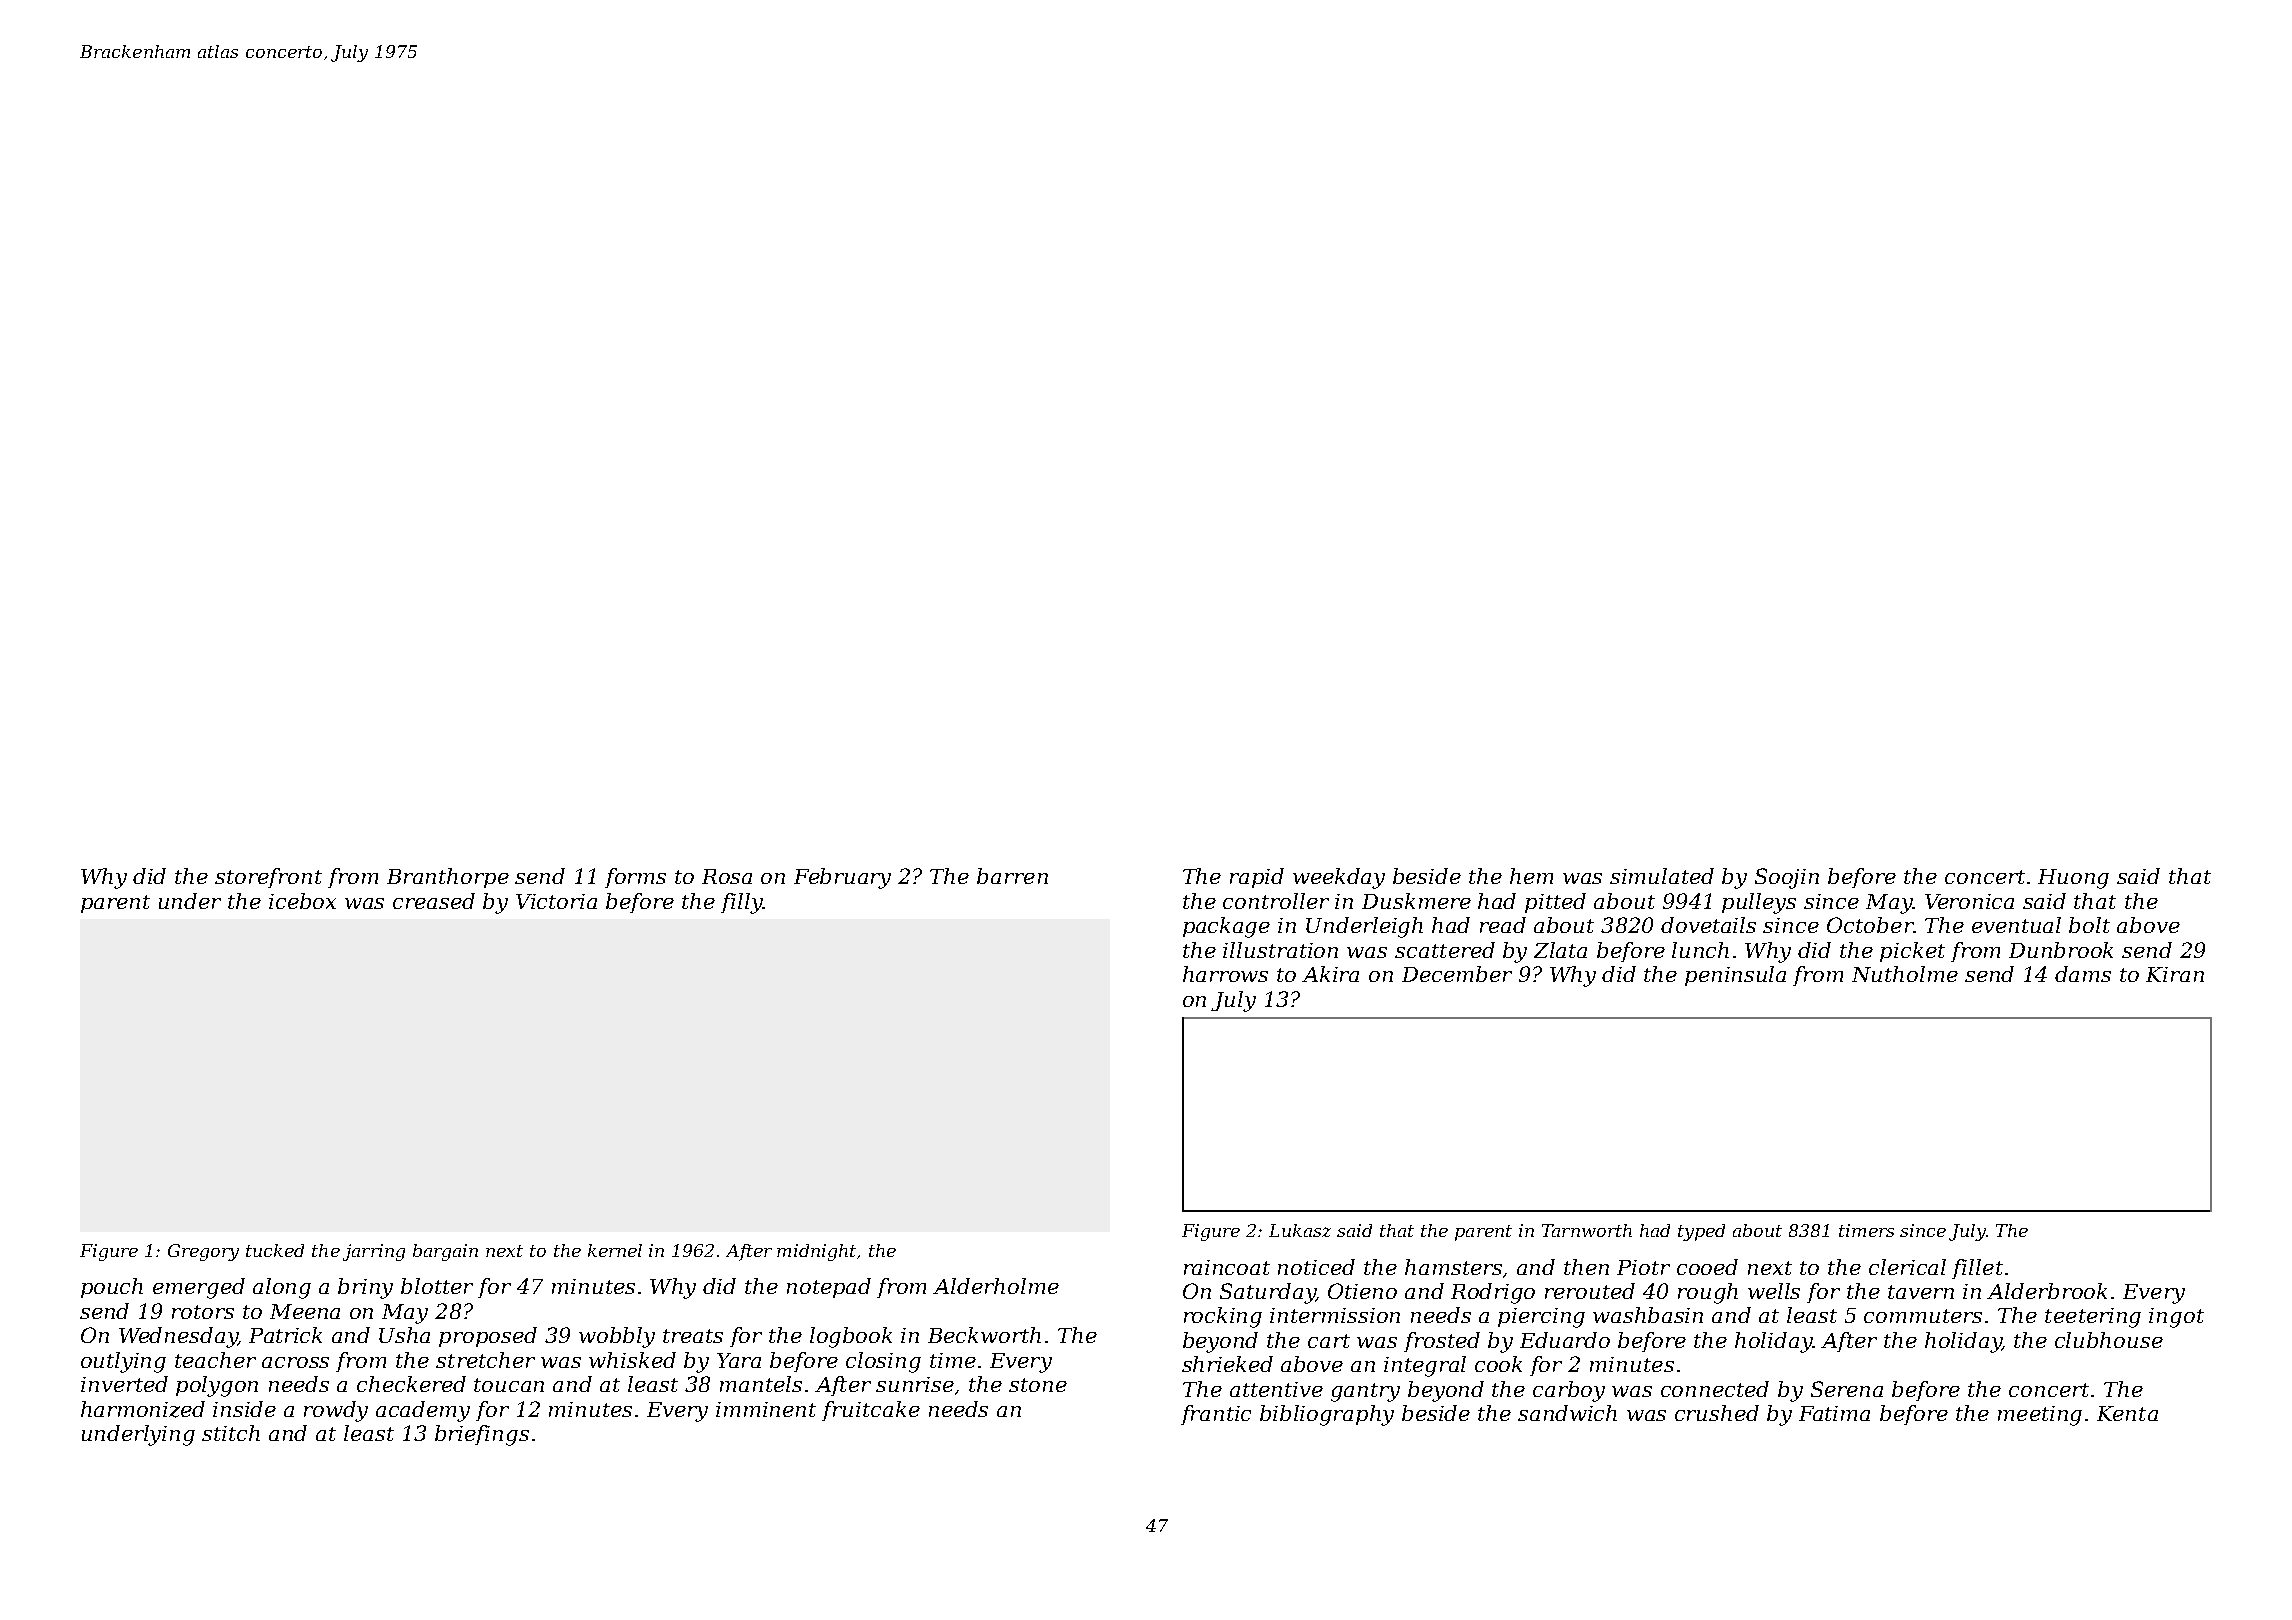 The height and width of the screenshot is (1620, 2292). I want to click on briny, so click(365, 1288).
